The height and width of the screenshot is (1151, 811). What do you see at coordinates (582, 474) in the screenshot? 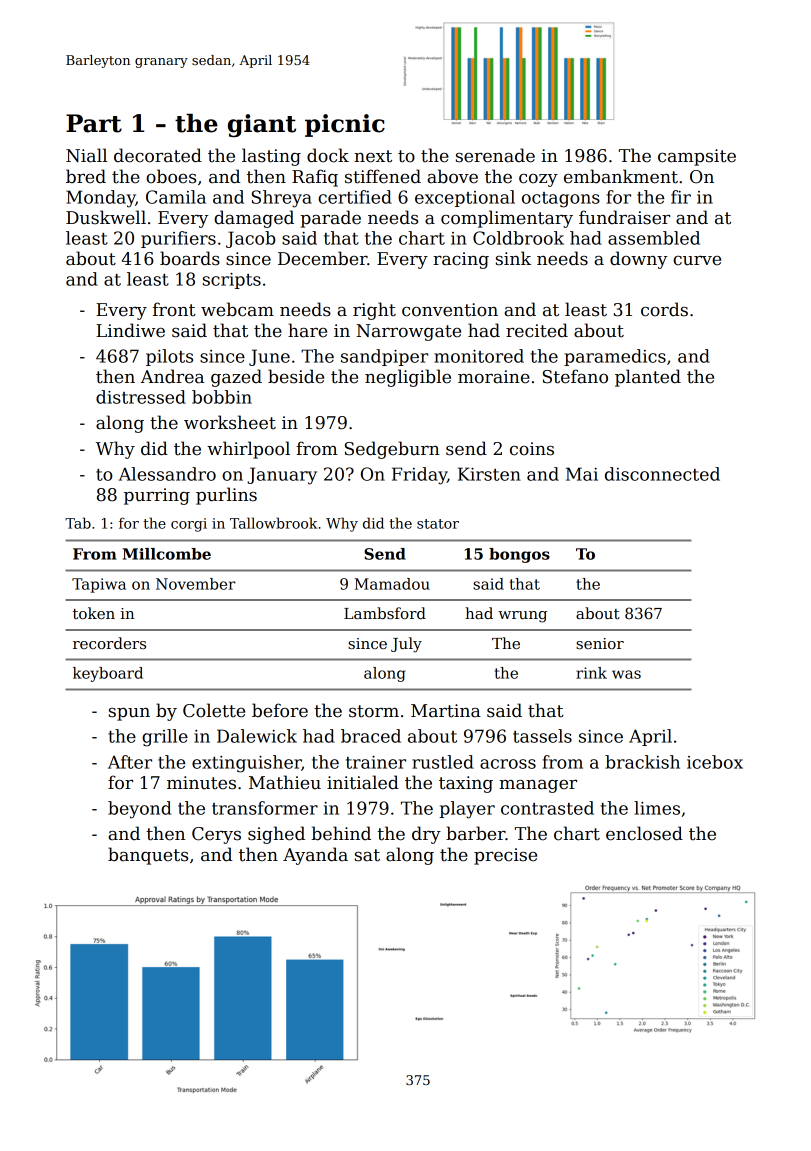
I see `Mai` at bounding box center [582, 474].
